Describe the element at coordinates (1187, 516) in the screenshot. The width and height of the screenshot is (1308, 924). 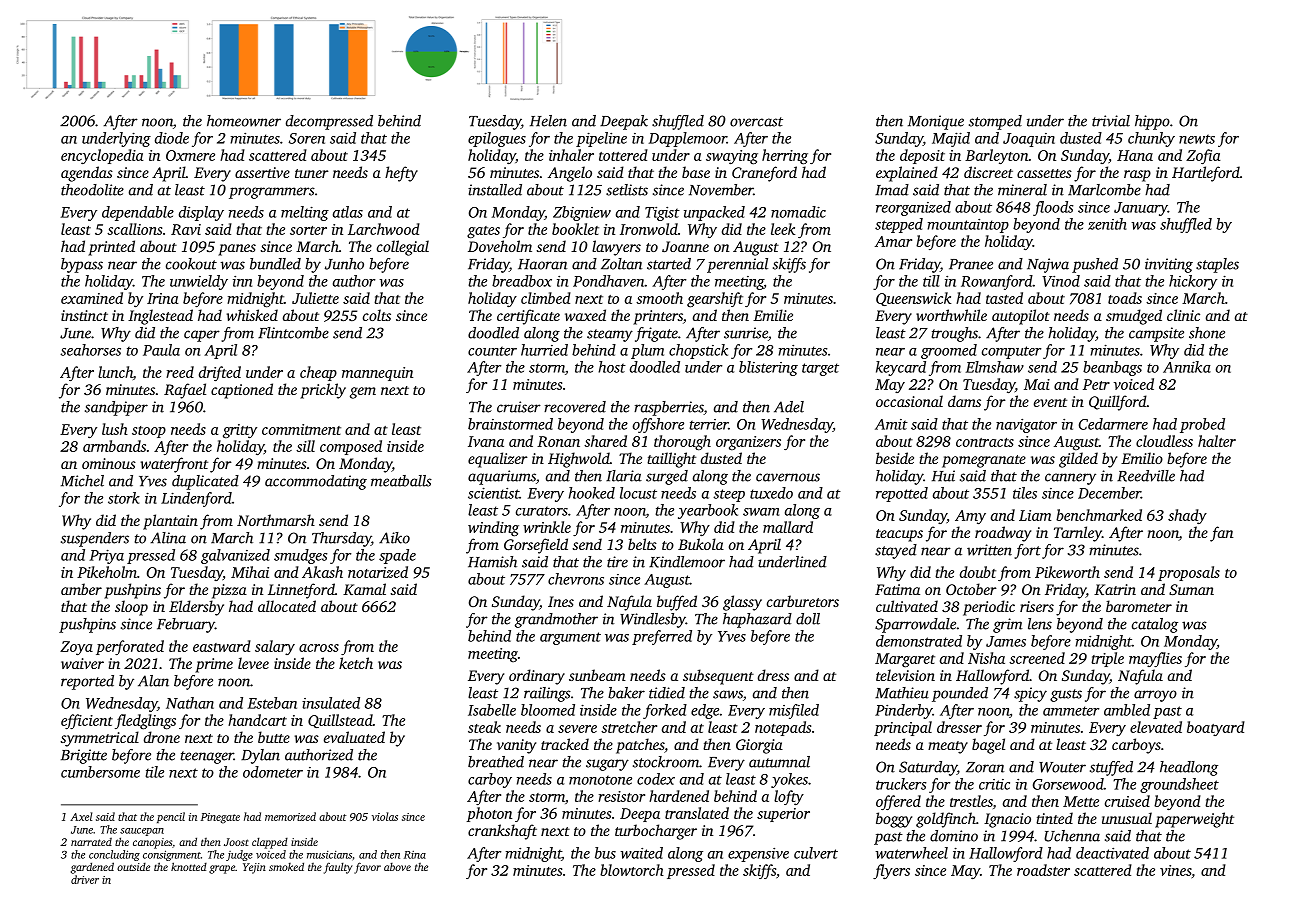
I see `shady` at that location.
